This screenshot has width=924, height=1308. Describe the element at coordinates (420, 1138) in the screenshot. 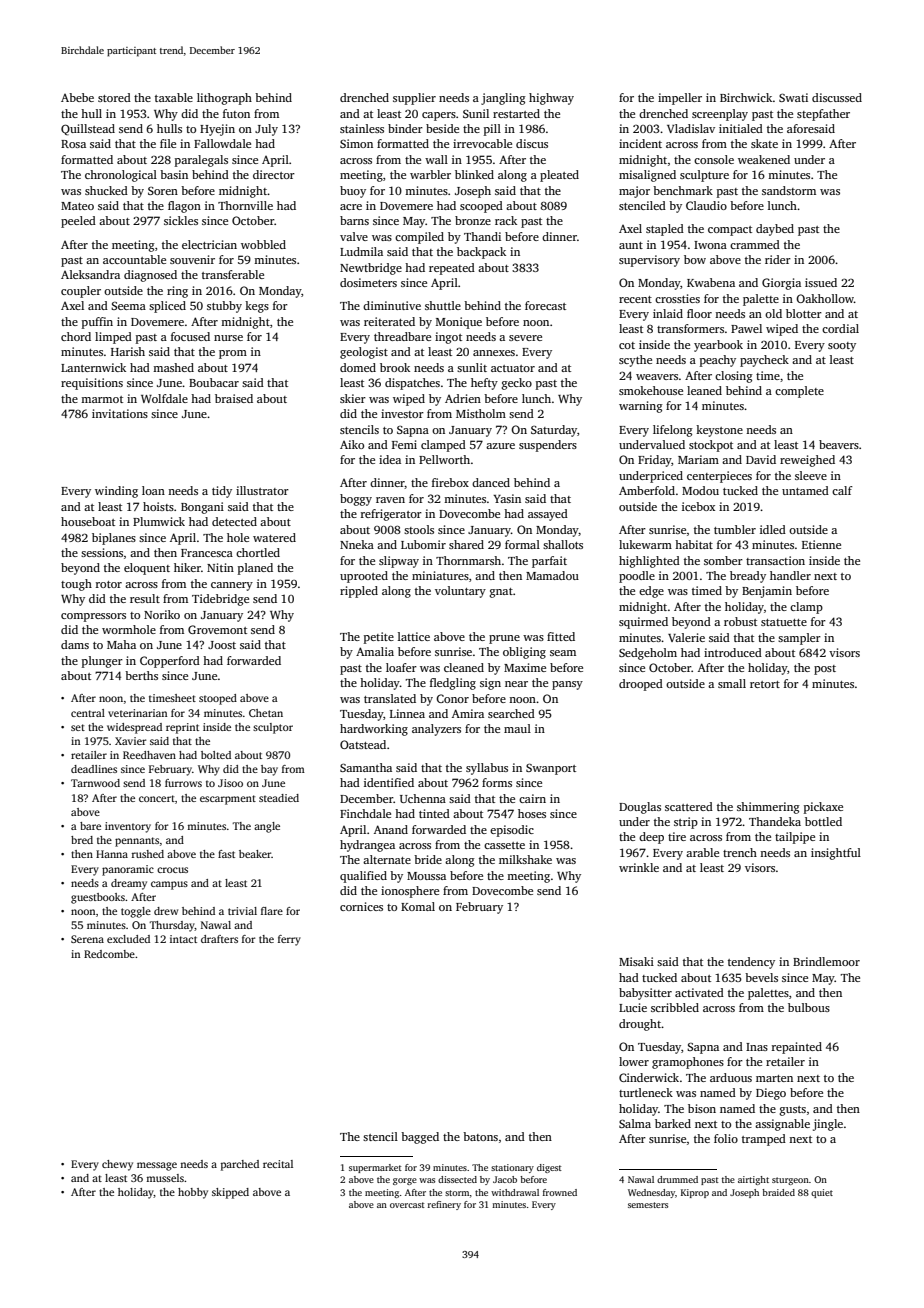

I see `bagged` at that location.
